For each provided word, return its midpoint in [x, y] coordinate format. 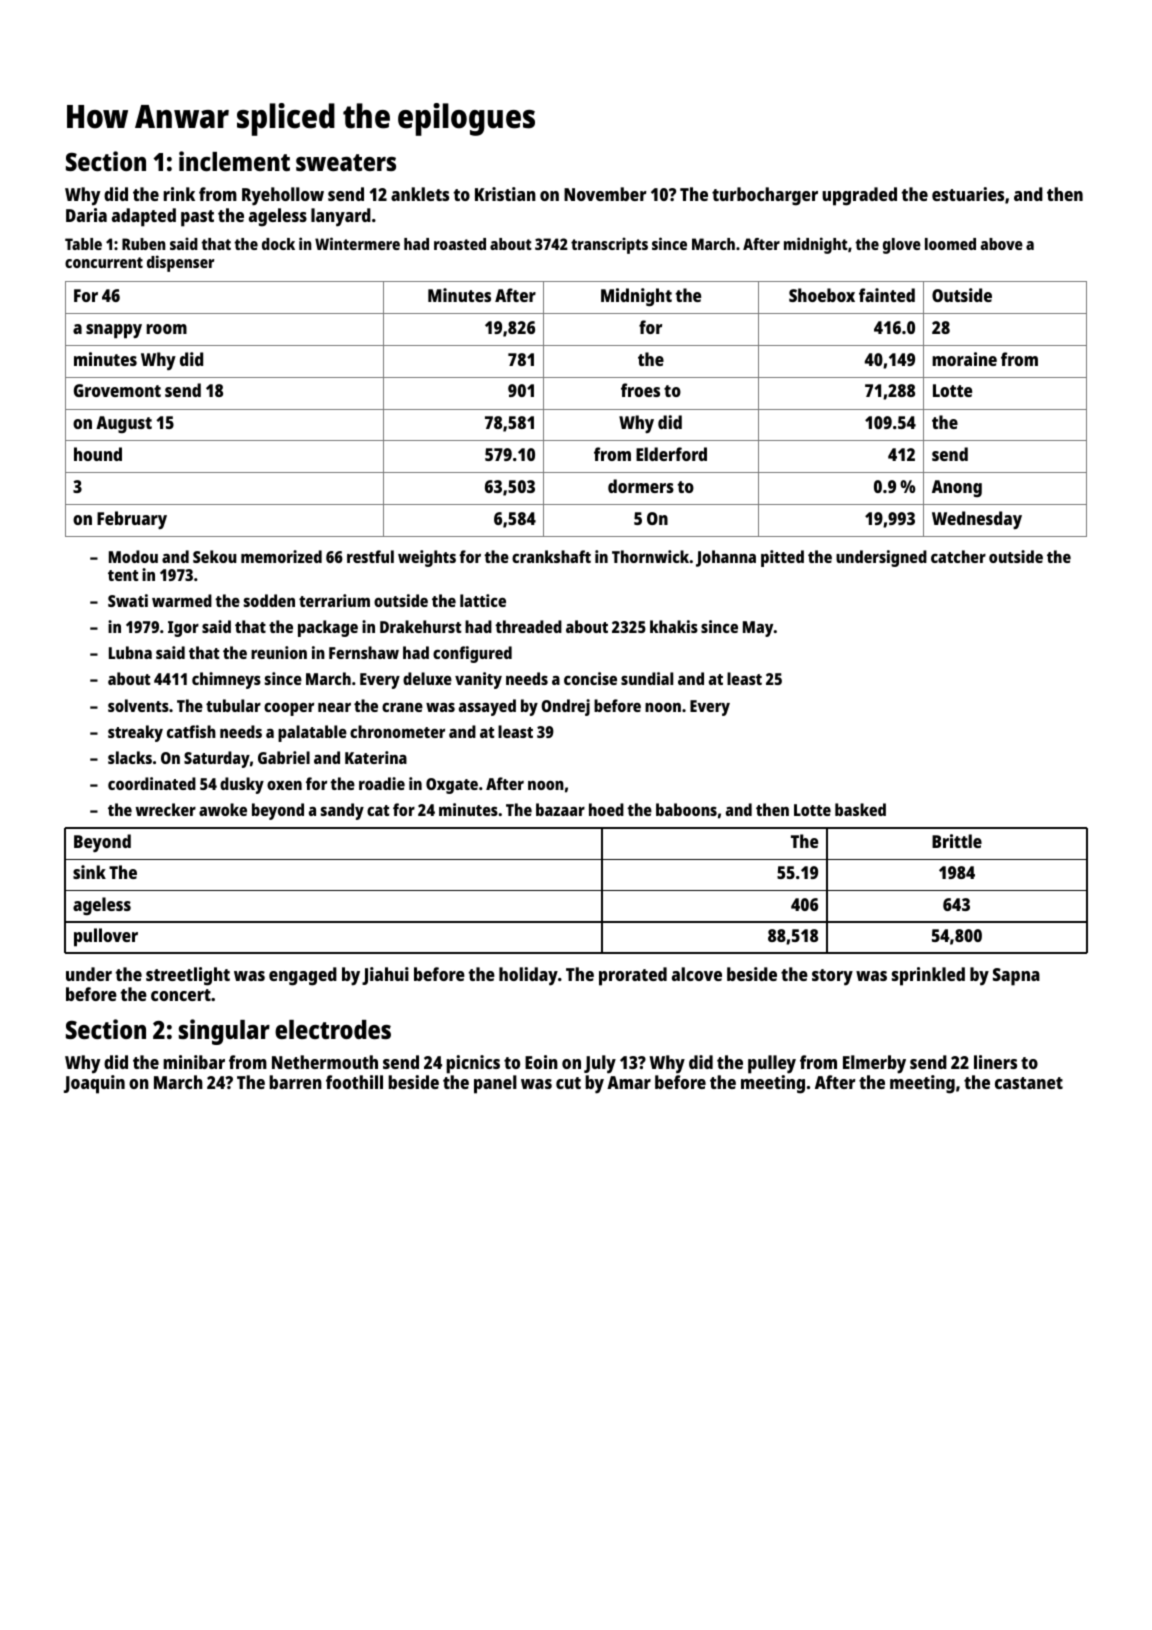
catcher [958, 556]
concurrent [104, 262]
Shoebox [822, 295]
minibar [194, 1062]
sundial [647, 678]
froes [640, 390]
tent [123, 575]
